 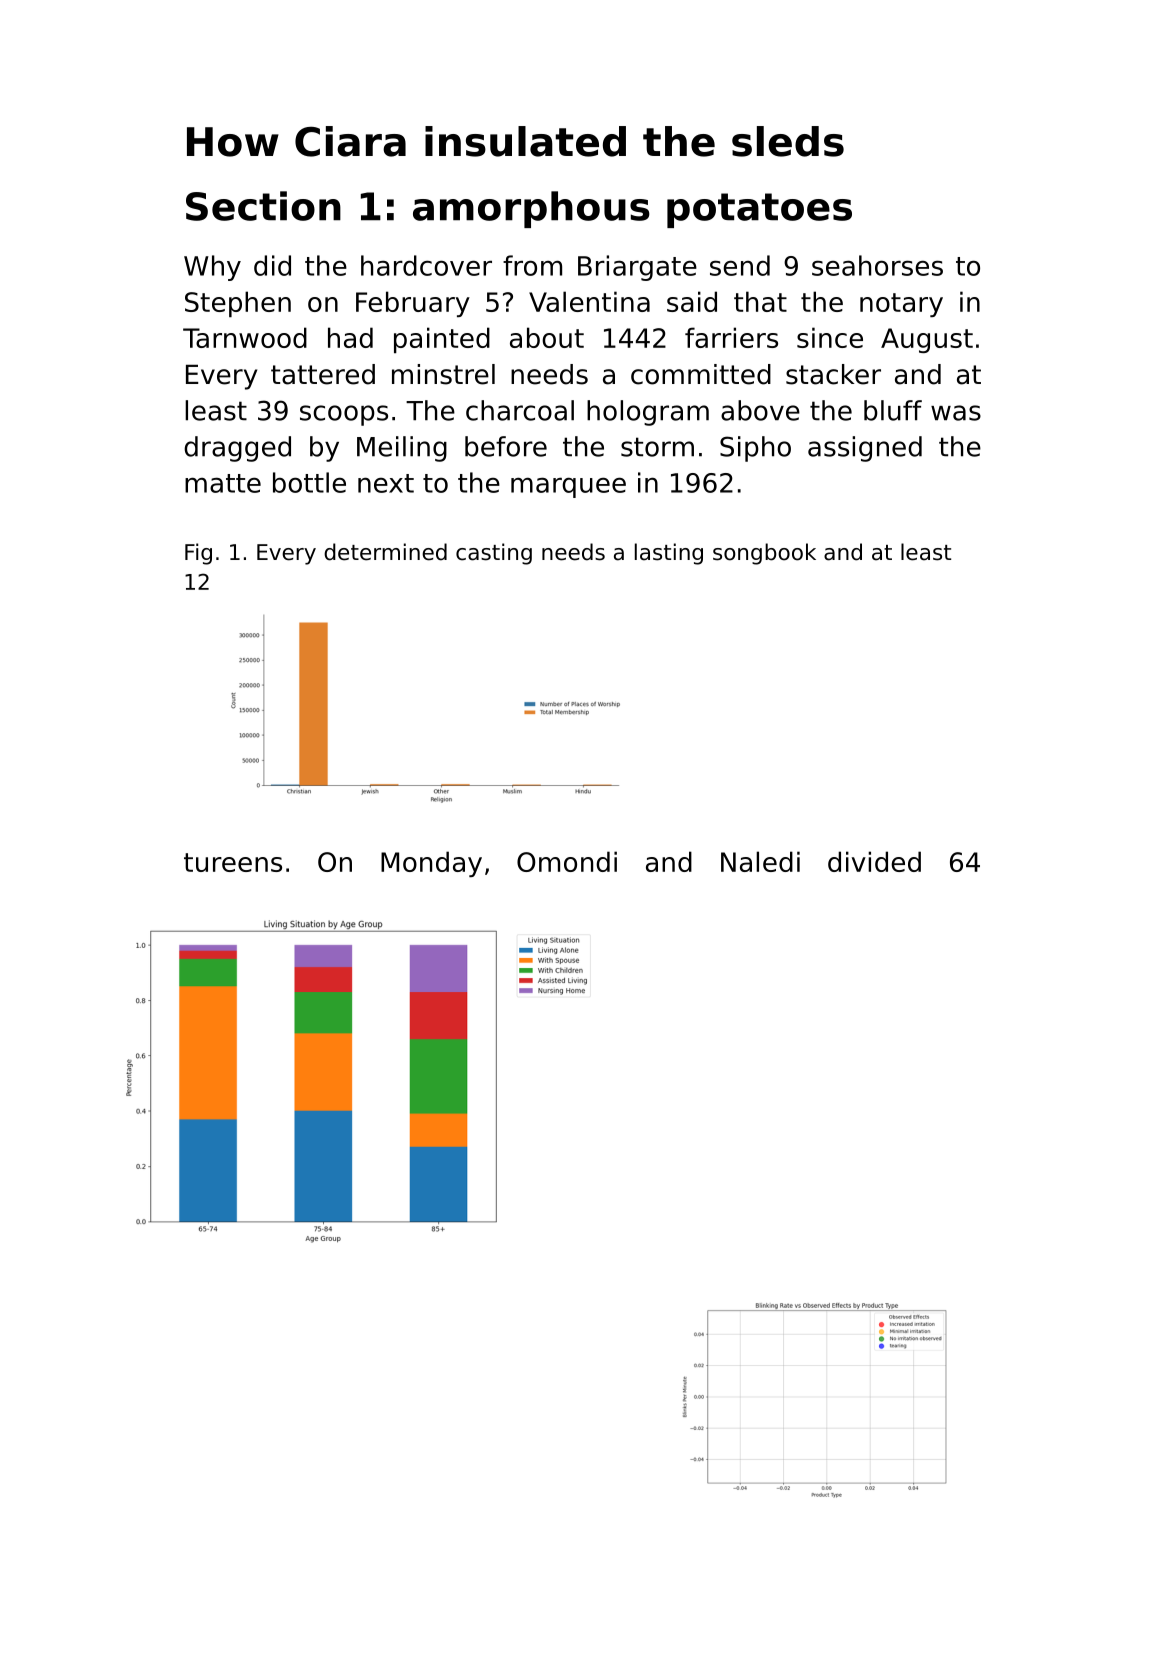 I want to click on assigned, so click(x=865, y=449).
